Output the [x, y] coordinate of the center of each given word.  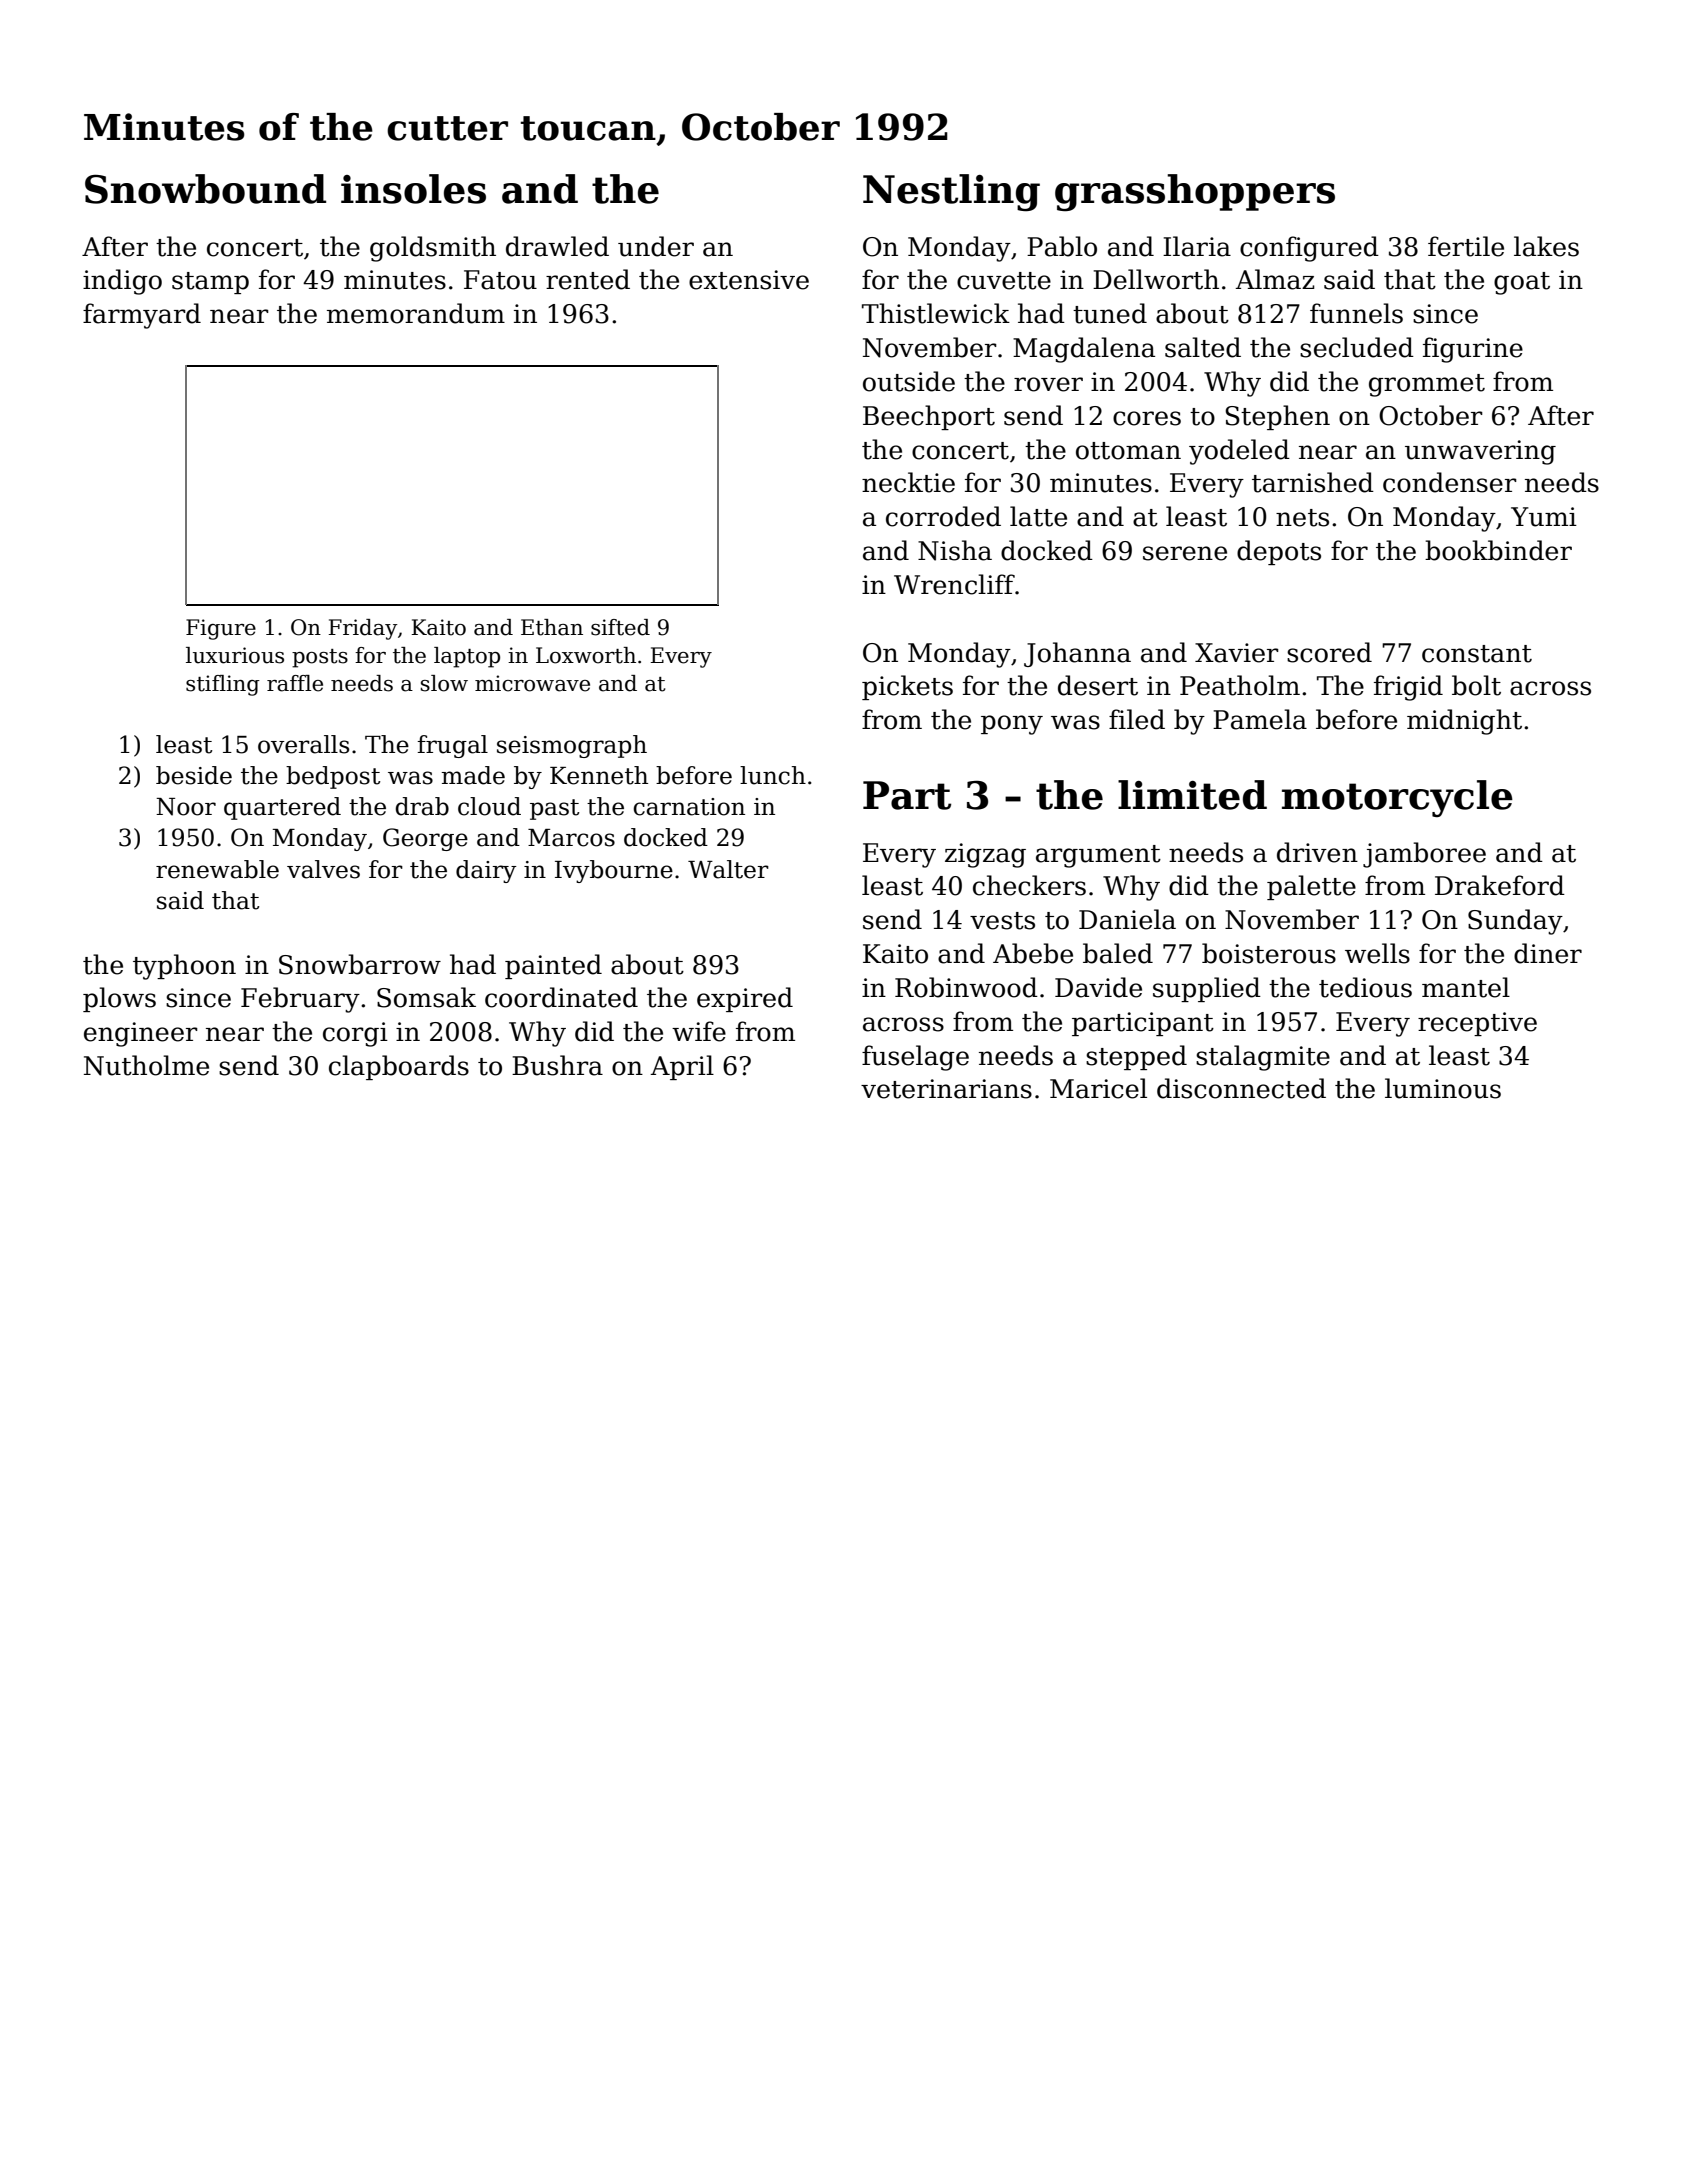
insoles [413, 189]
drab [422, 806]
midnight [1464, 722]
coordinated [561, 997]
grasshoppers [1195, 193]
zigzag [985, 855]
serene [1185, 553]
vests [1002, 921]
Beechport [929, 417]
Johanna [1077, 654]
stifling [223, 685]
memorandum [416, 313]
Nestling [951, 192]
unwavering [1480, 452]
